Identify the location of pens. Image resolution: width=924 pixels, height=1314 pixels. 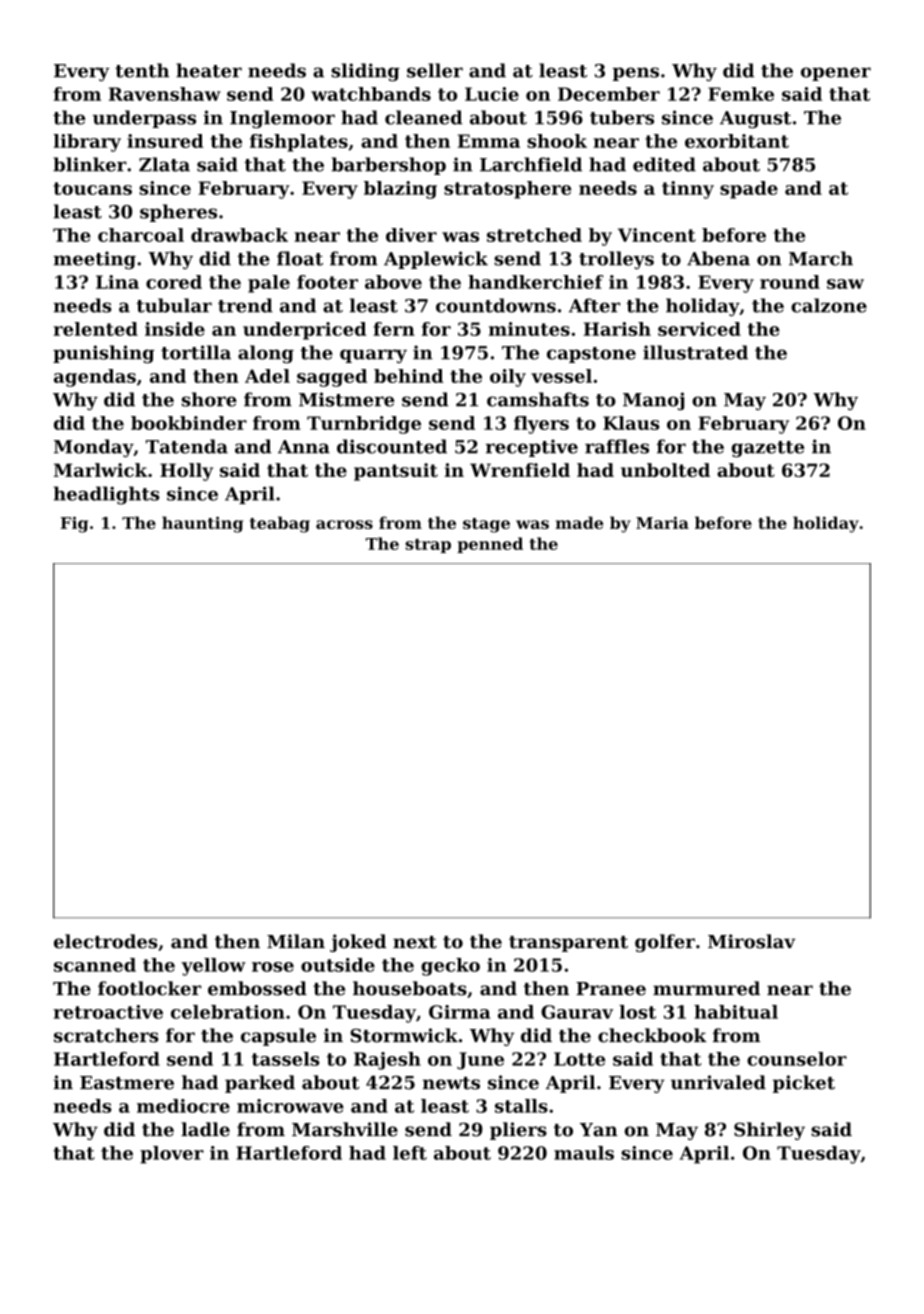
(636, 74).
